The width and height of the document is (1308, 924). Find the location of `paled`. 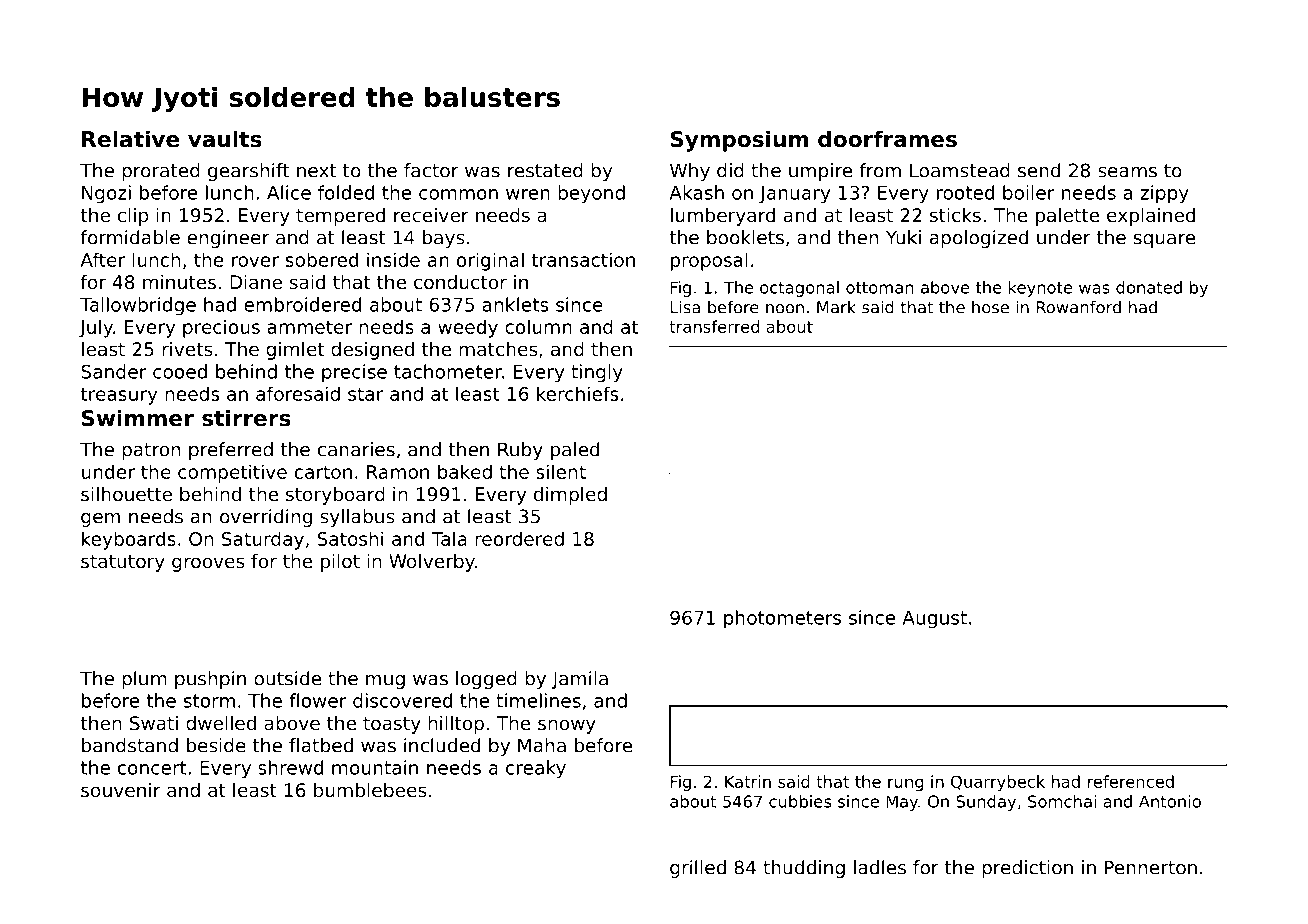

paled is located at coordinates (575, 451).
